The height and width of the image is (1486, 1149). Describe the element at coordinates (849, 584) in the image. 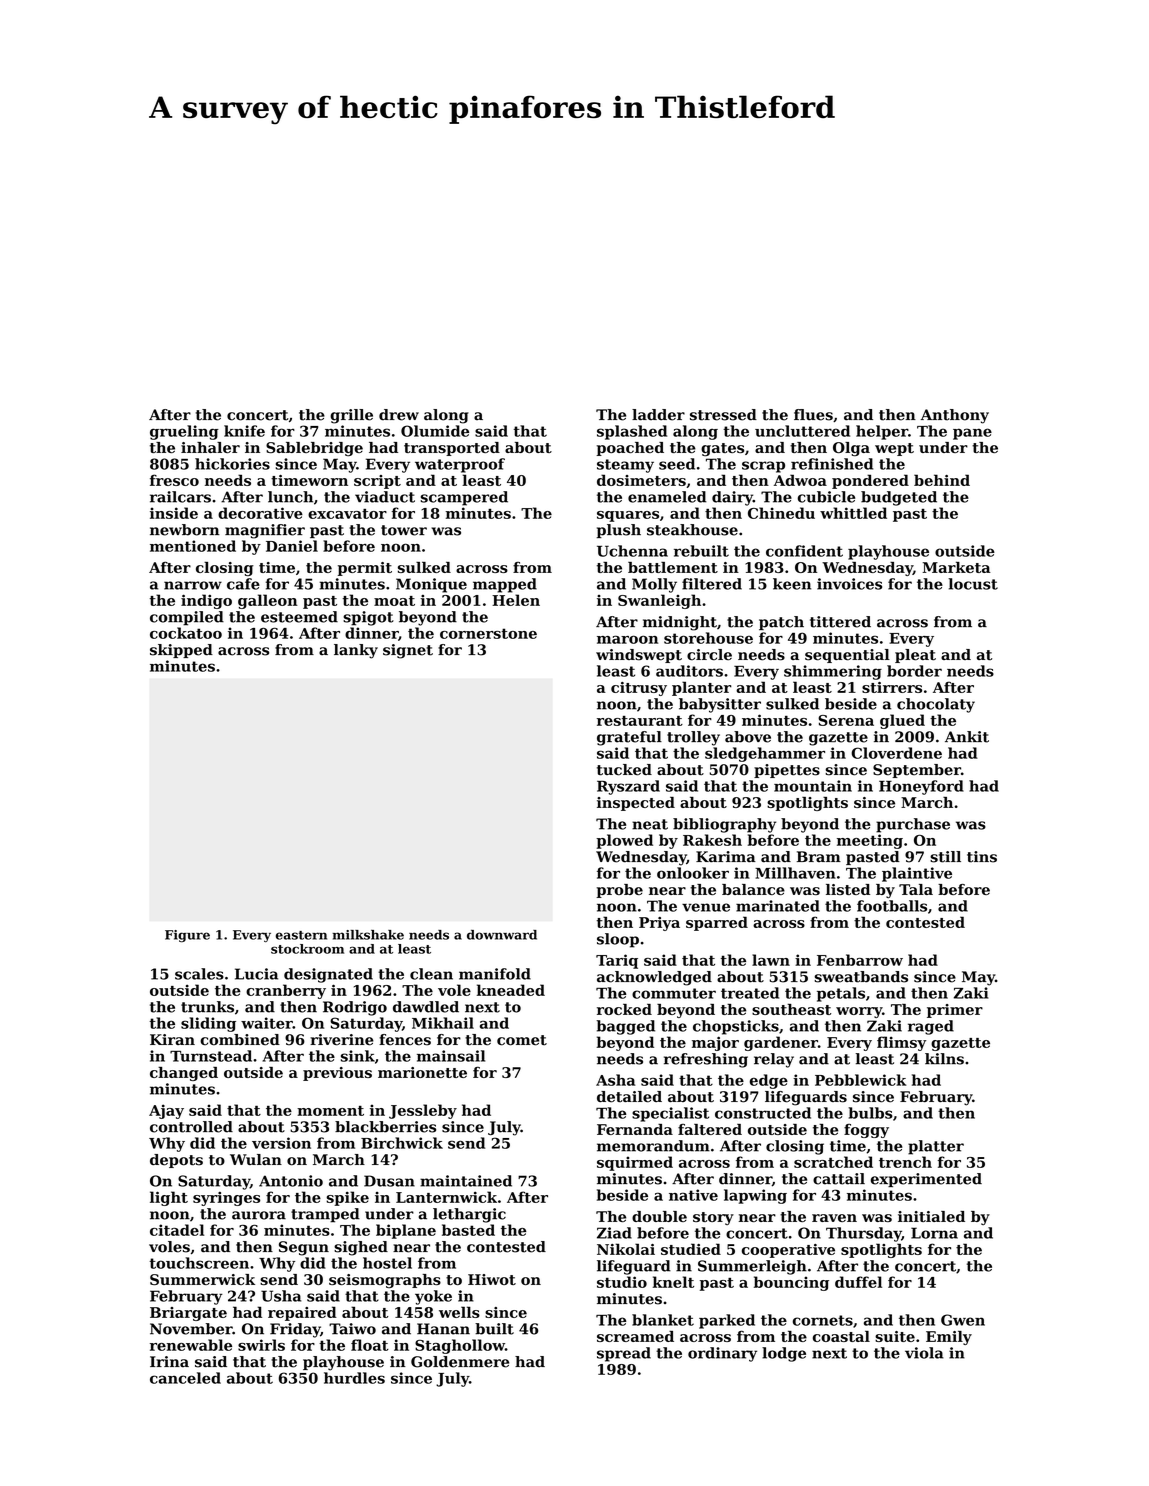

I see `invoices` at that location.
